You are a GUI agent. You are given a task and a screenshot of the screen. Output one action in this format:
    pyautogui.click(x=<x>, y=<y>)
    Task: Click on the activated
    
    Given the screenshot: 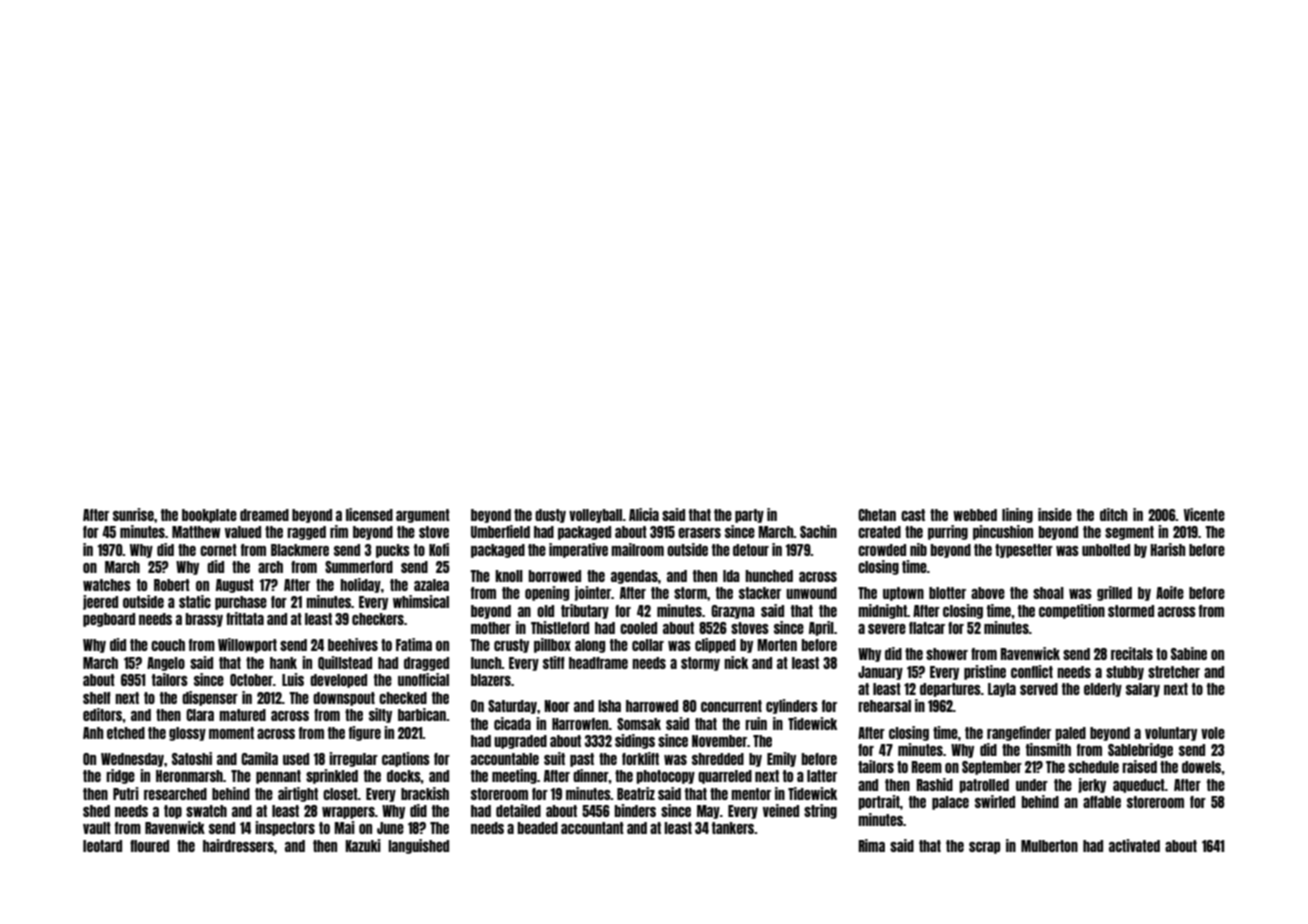 What is the action you would take?
    pyautogui.click(x=1134, y=845)
